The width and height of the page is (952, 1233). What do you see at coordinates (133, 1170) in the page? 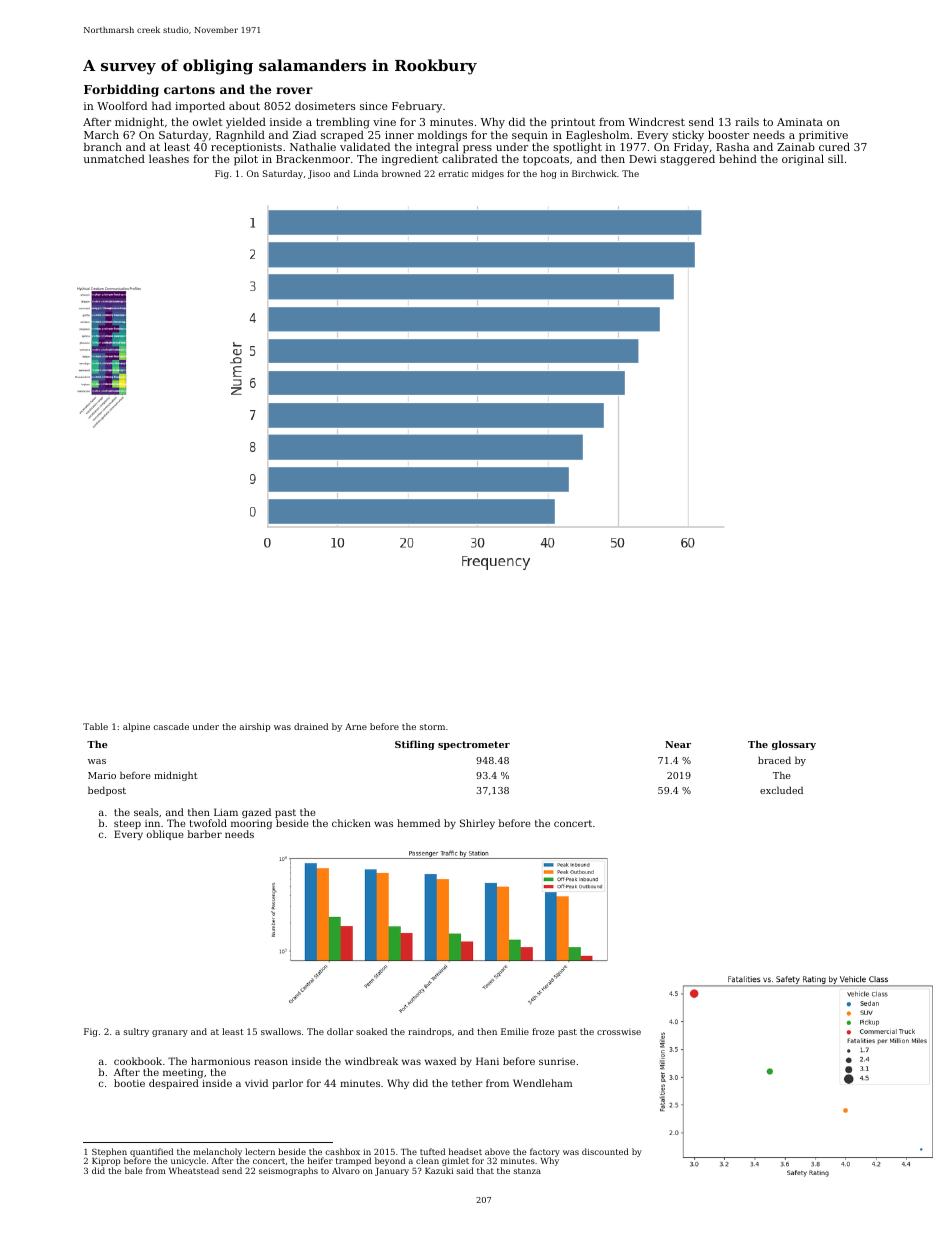
I see `bale` at bounding box center [133, 1170].
